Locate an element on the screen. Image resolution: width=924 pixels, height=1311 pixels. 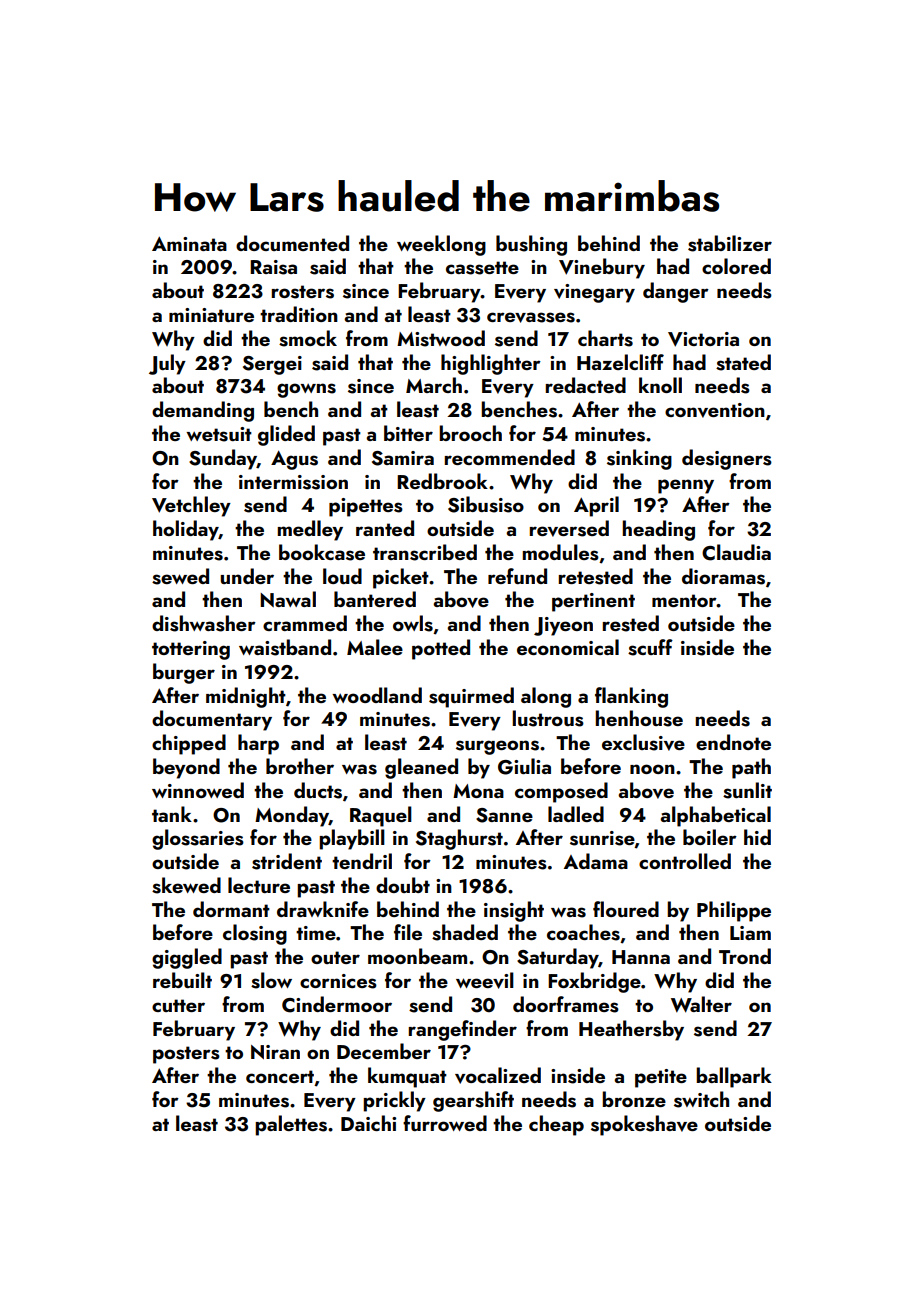
cheap is located at coordinates (556, 1125).
